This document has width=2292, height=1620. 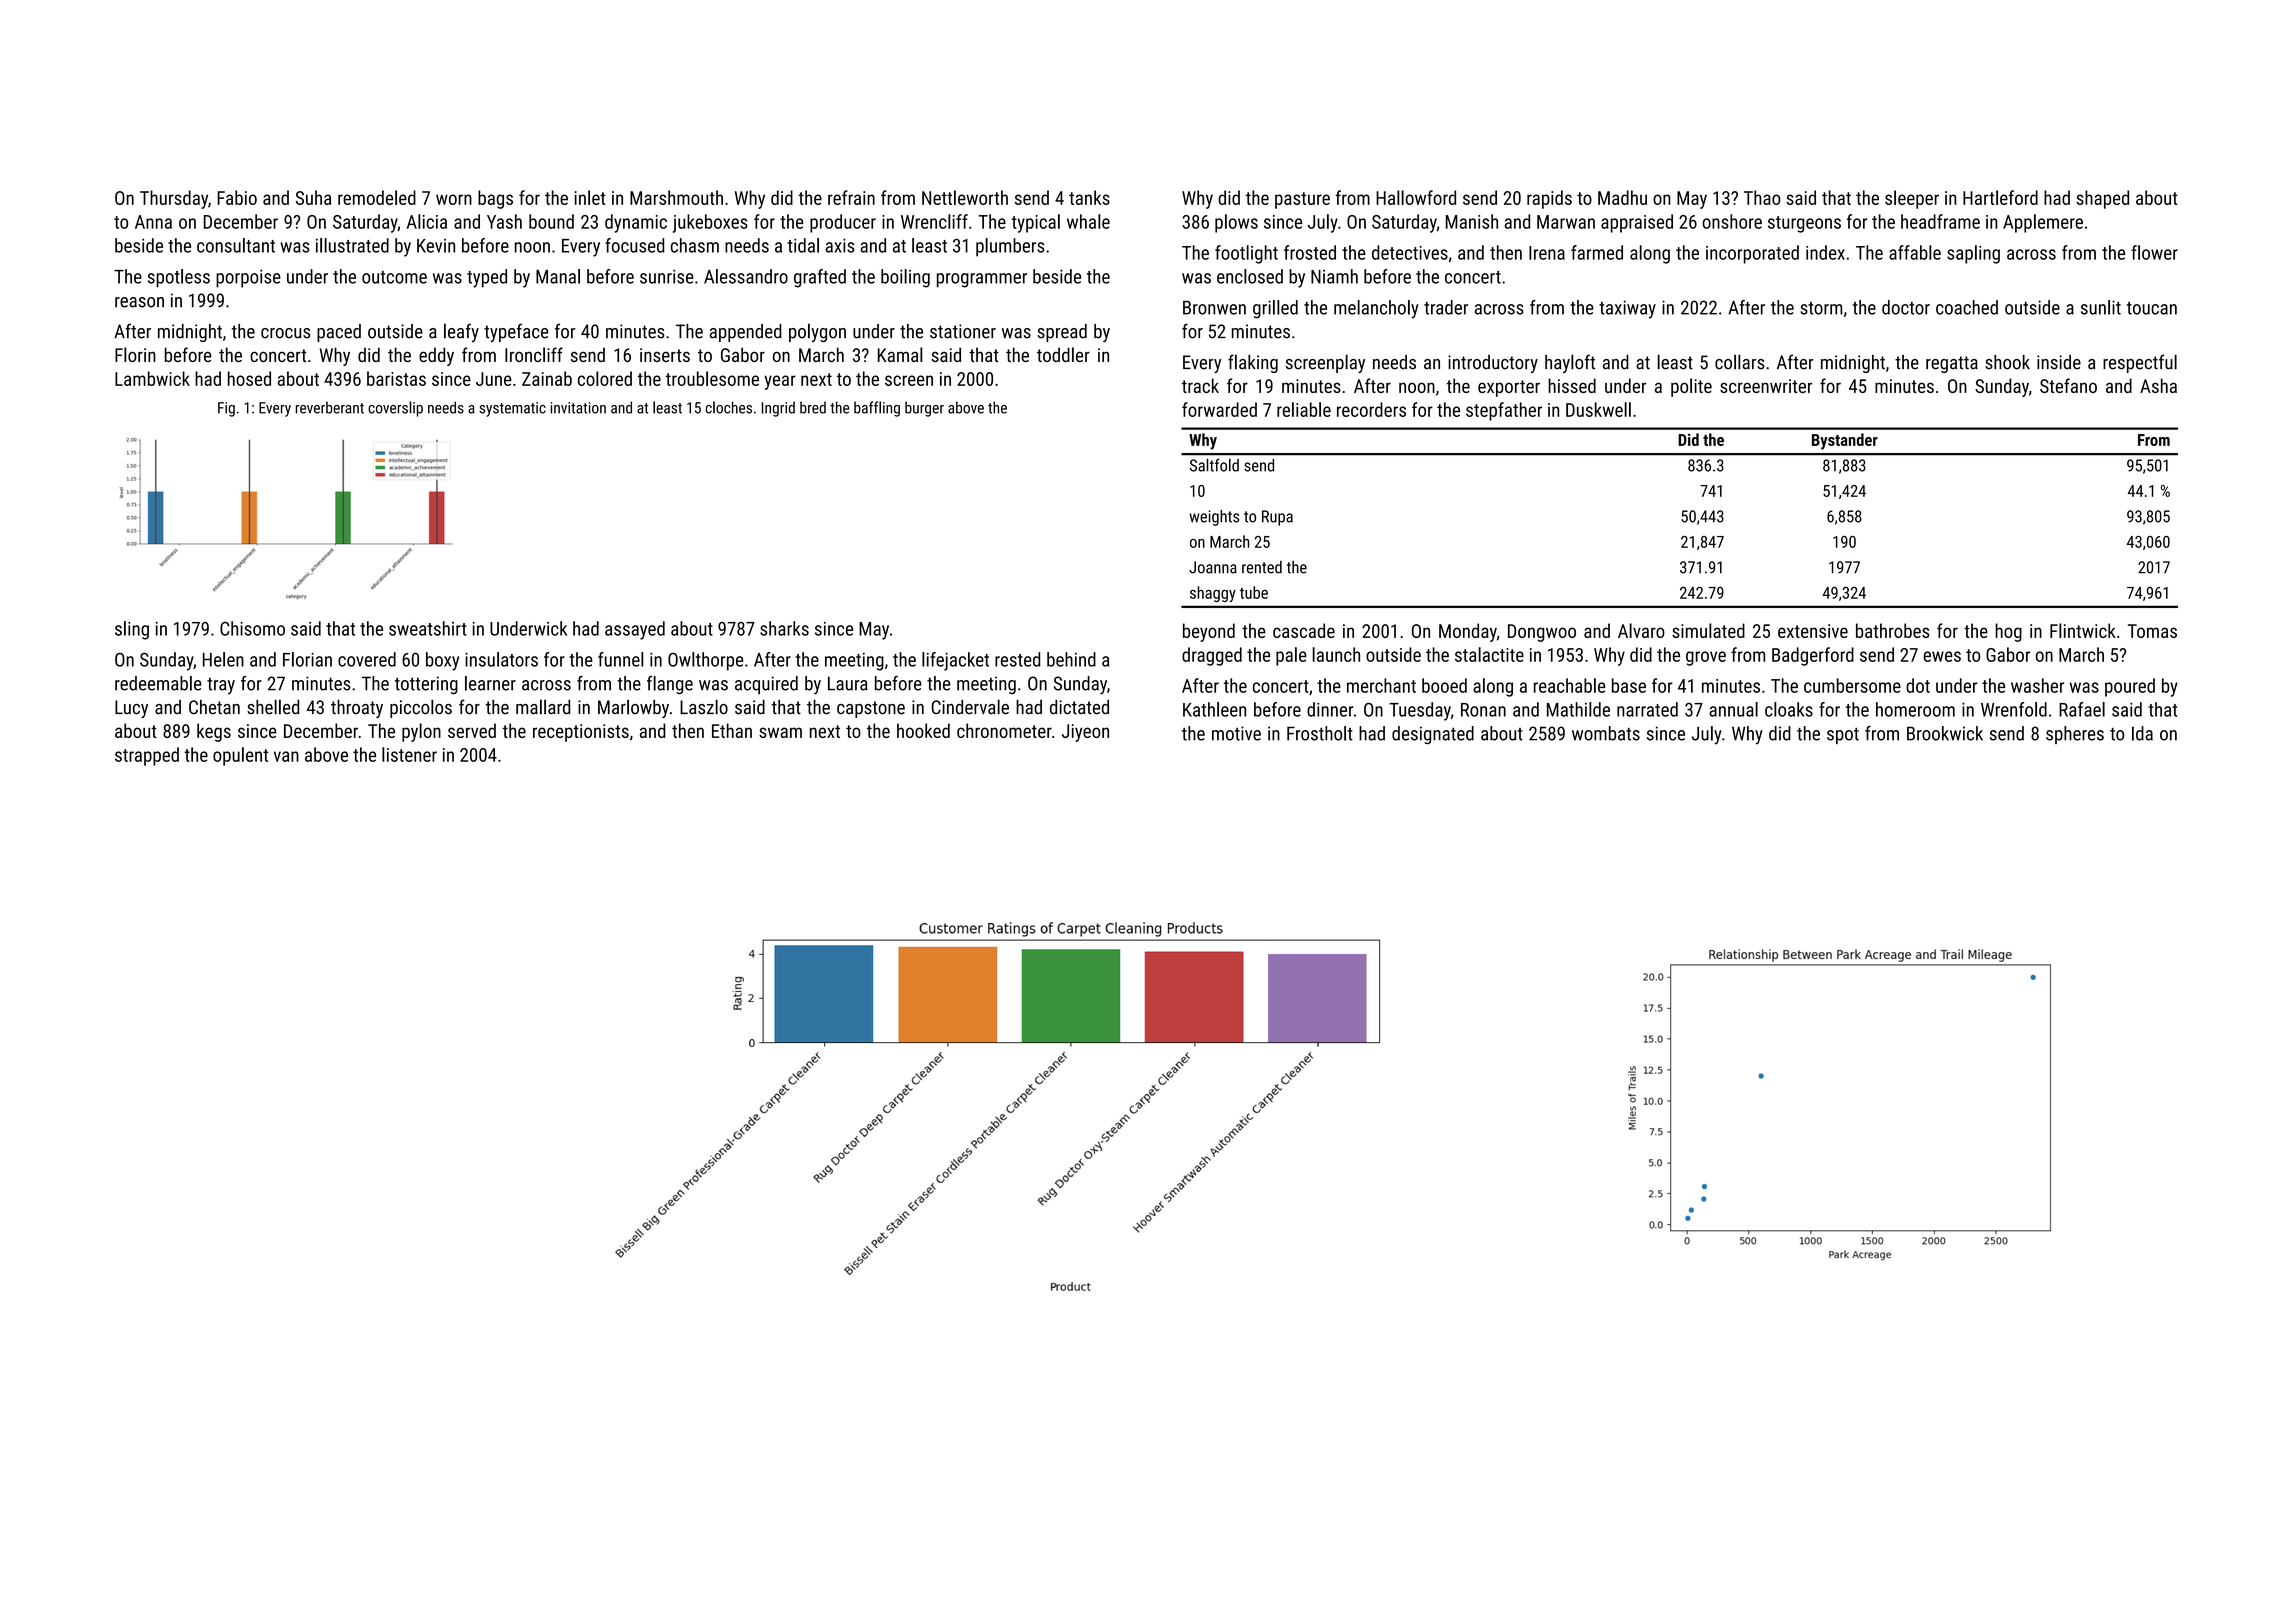 What do you see at coordinates (965, 197) in the document?
I see `Nettleworth` at bounding box center [965, 197].
